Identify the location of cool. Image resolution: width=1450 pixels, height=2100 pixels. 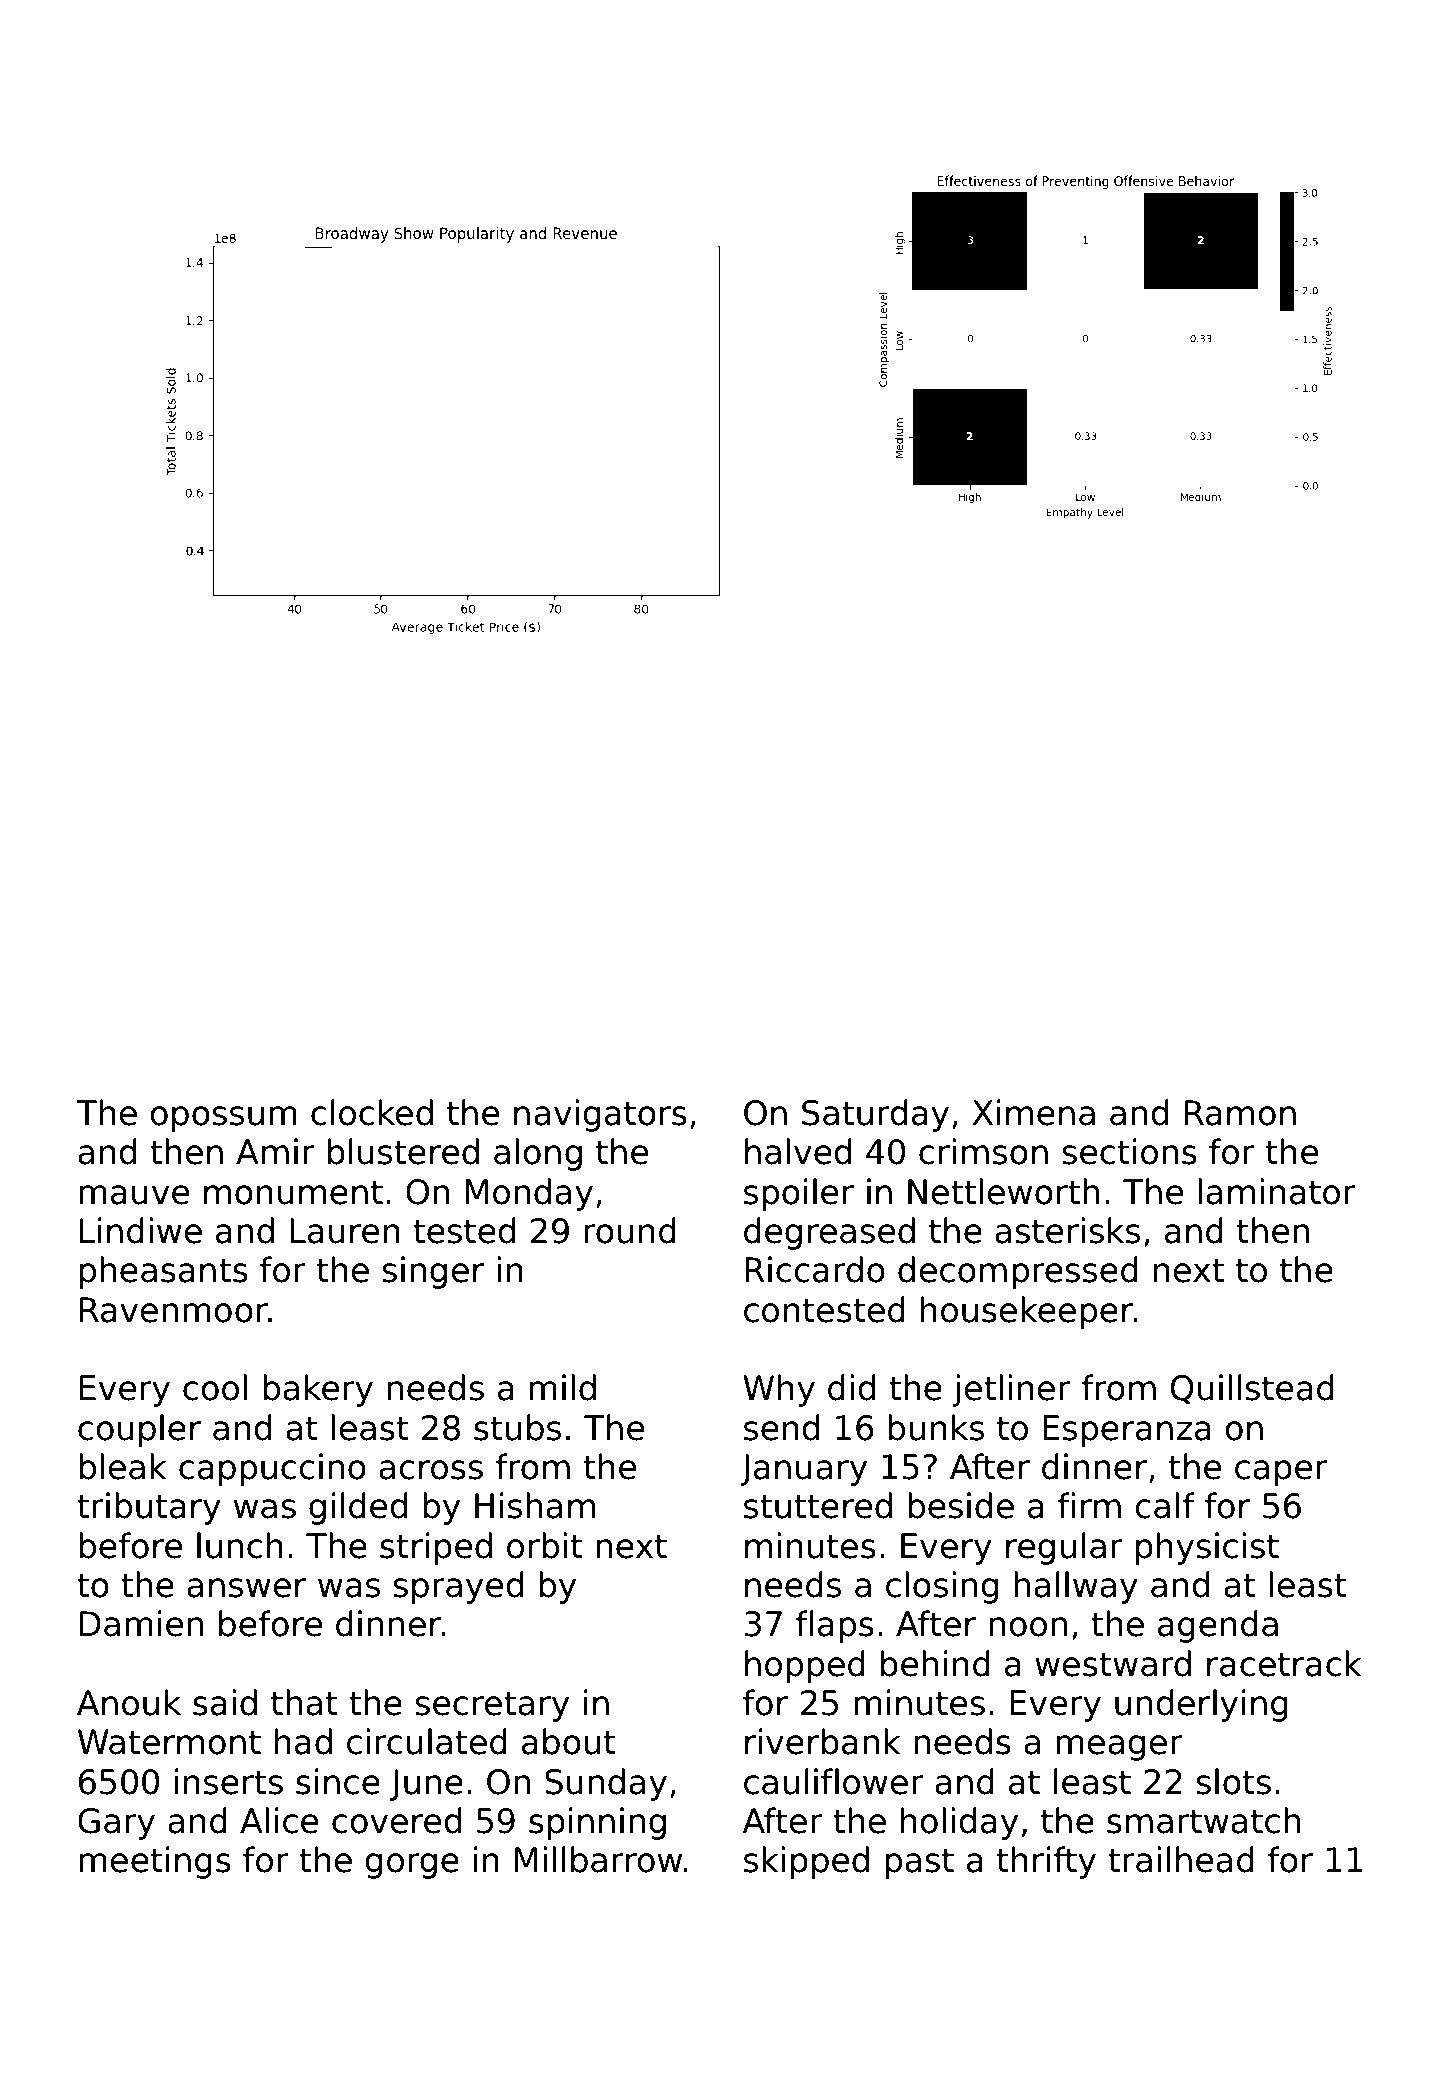
(215, 1387).
